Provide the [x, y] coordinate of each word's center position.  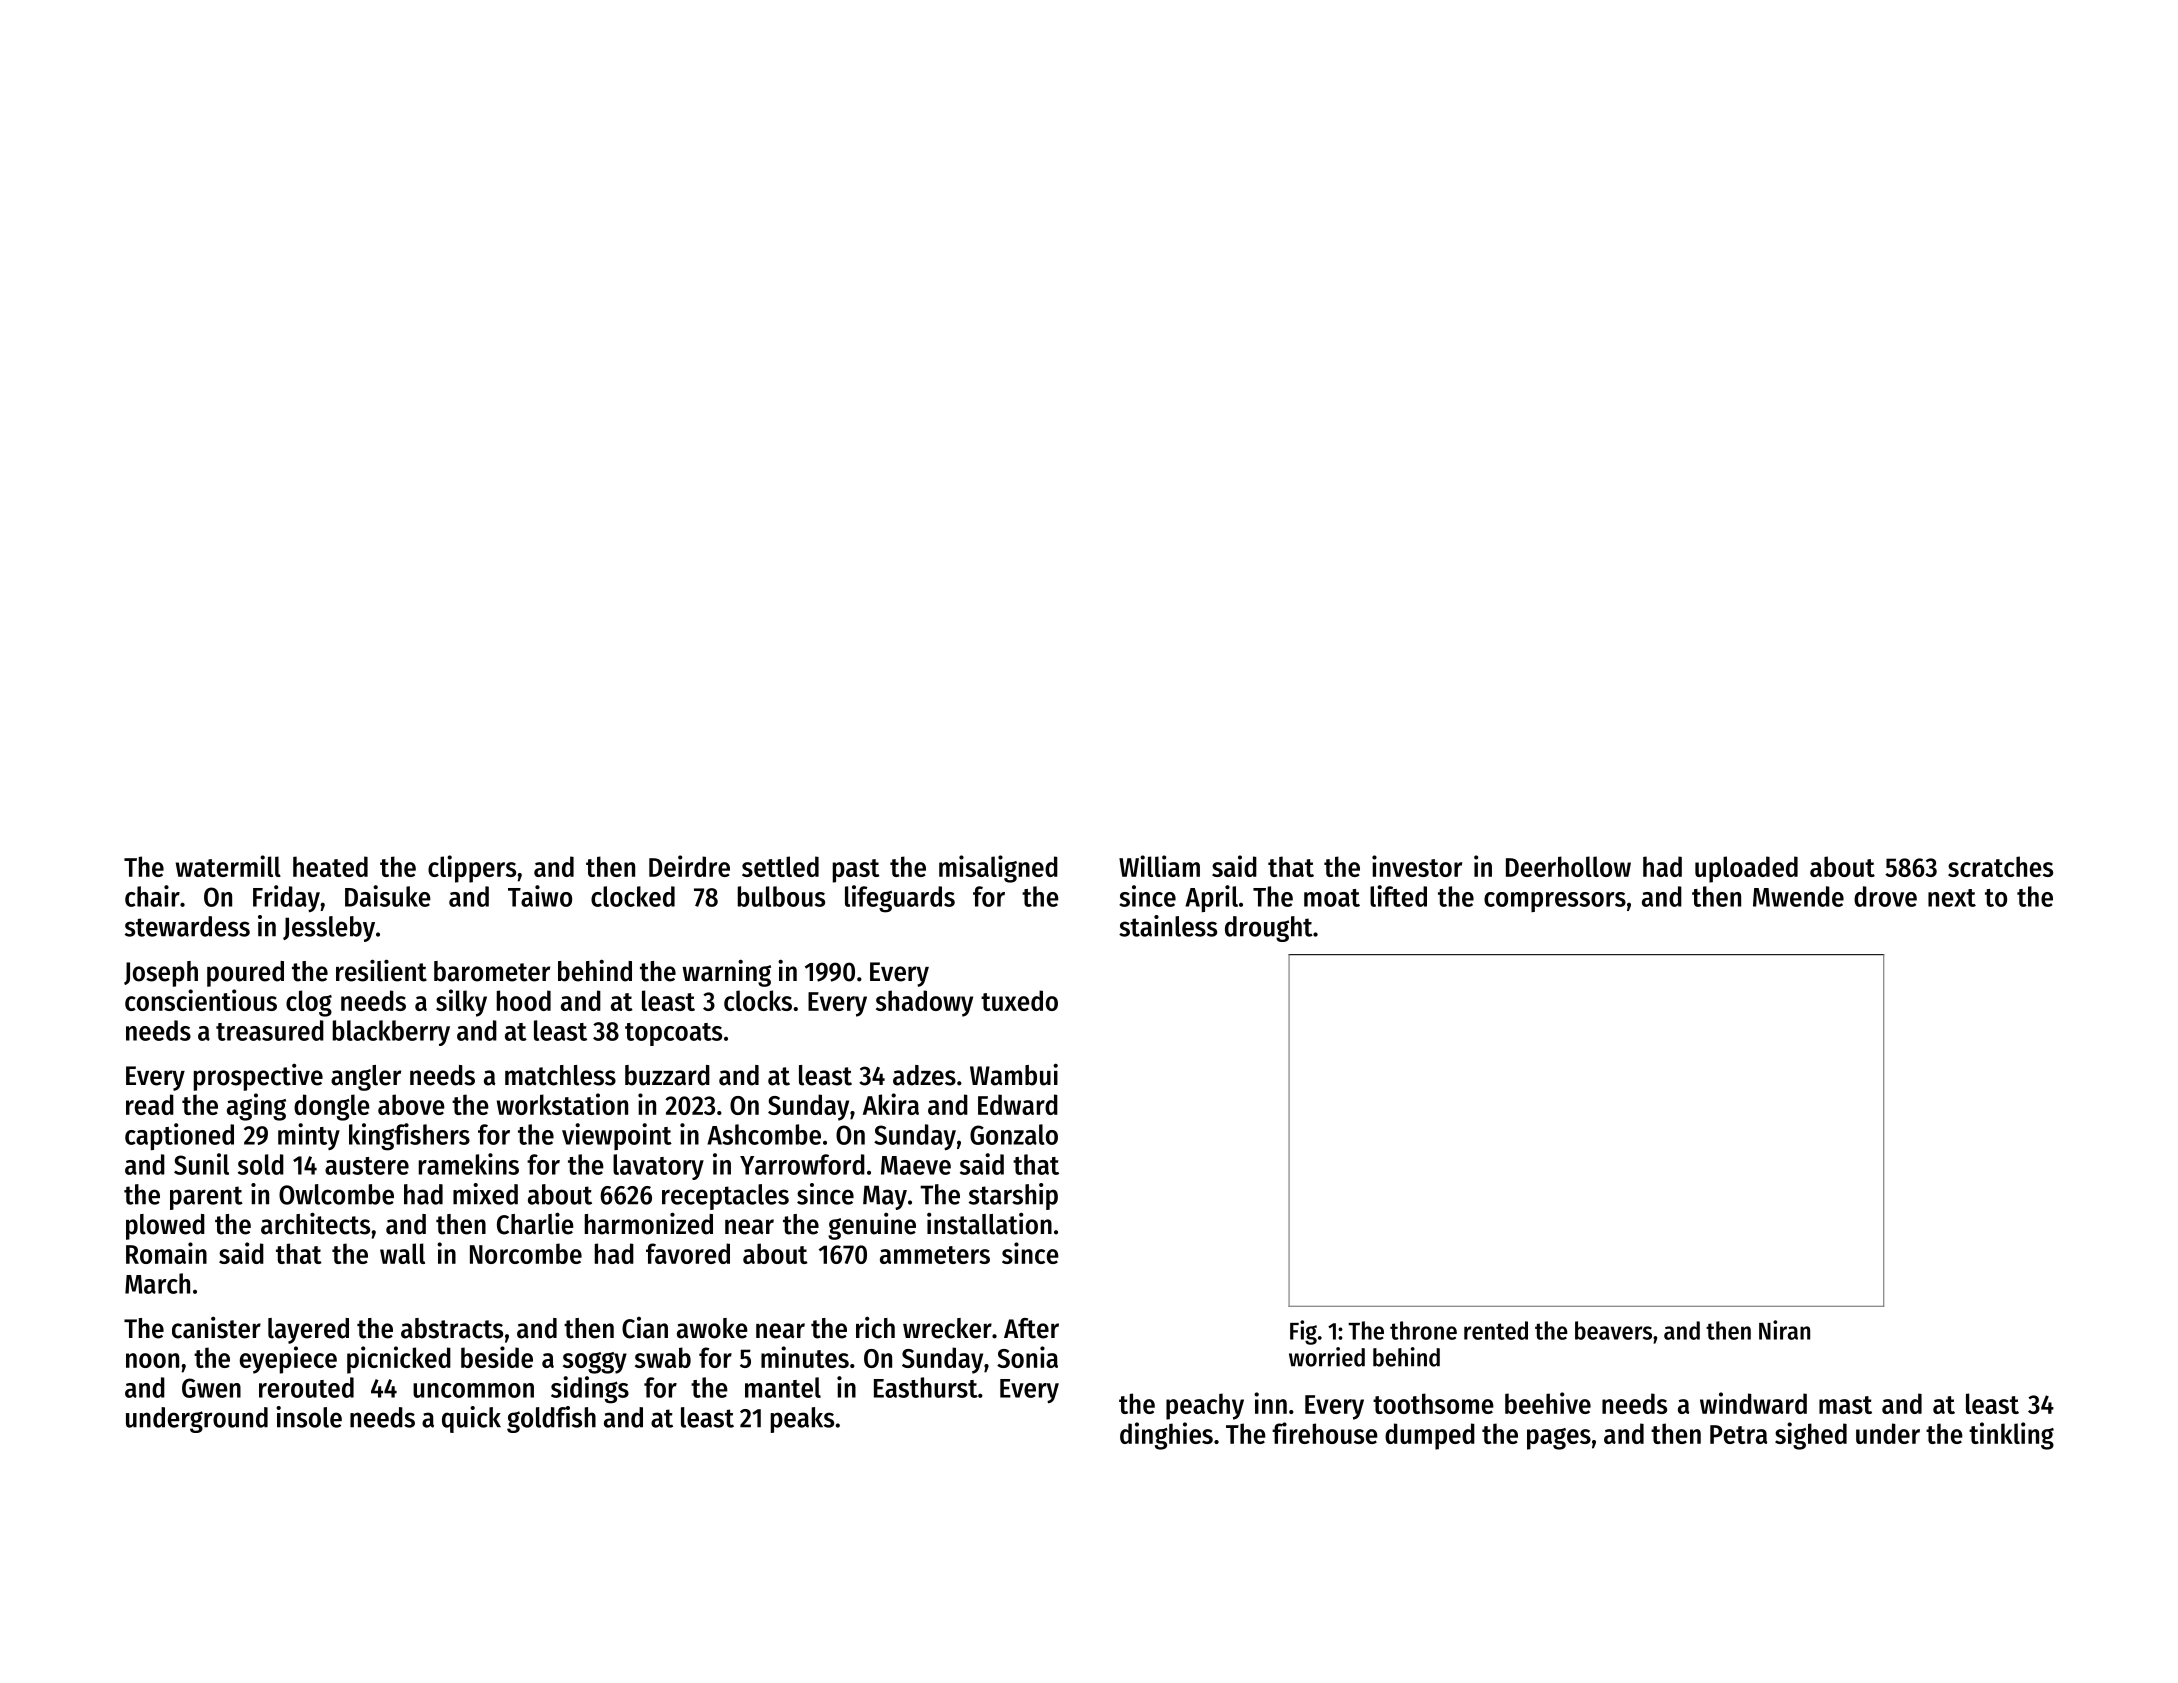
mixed [485, 1194]
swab [663, 1357]
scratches [2000, 866]
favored [688, 1253]
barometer [492, 971]
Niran [1784, 1330]
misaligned [998, 869]
